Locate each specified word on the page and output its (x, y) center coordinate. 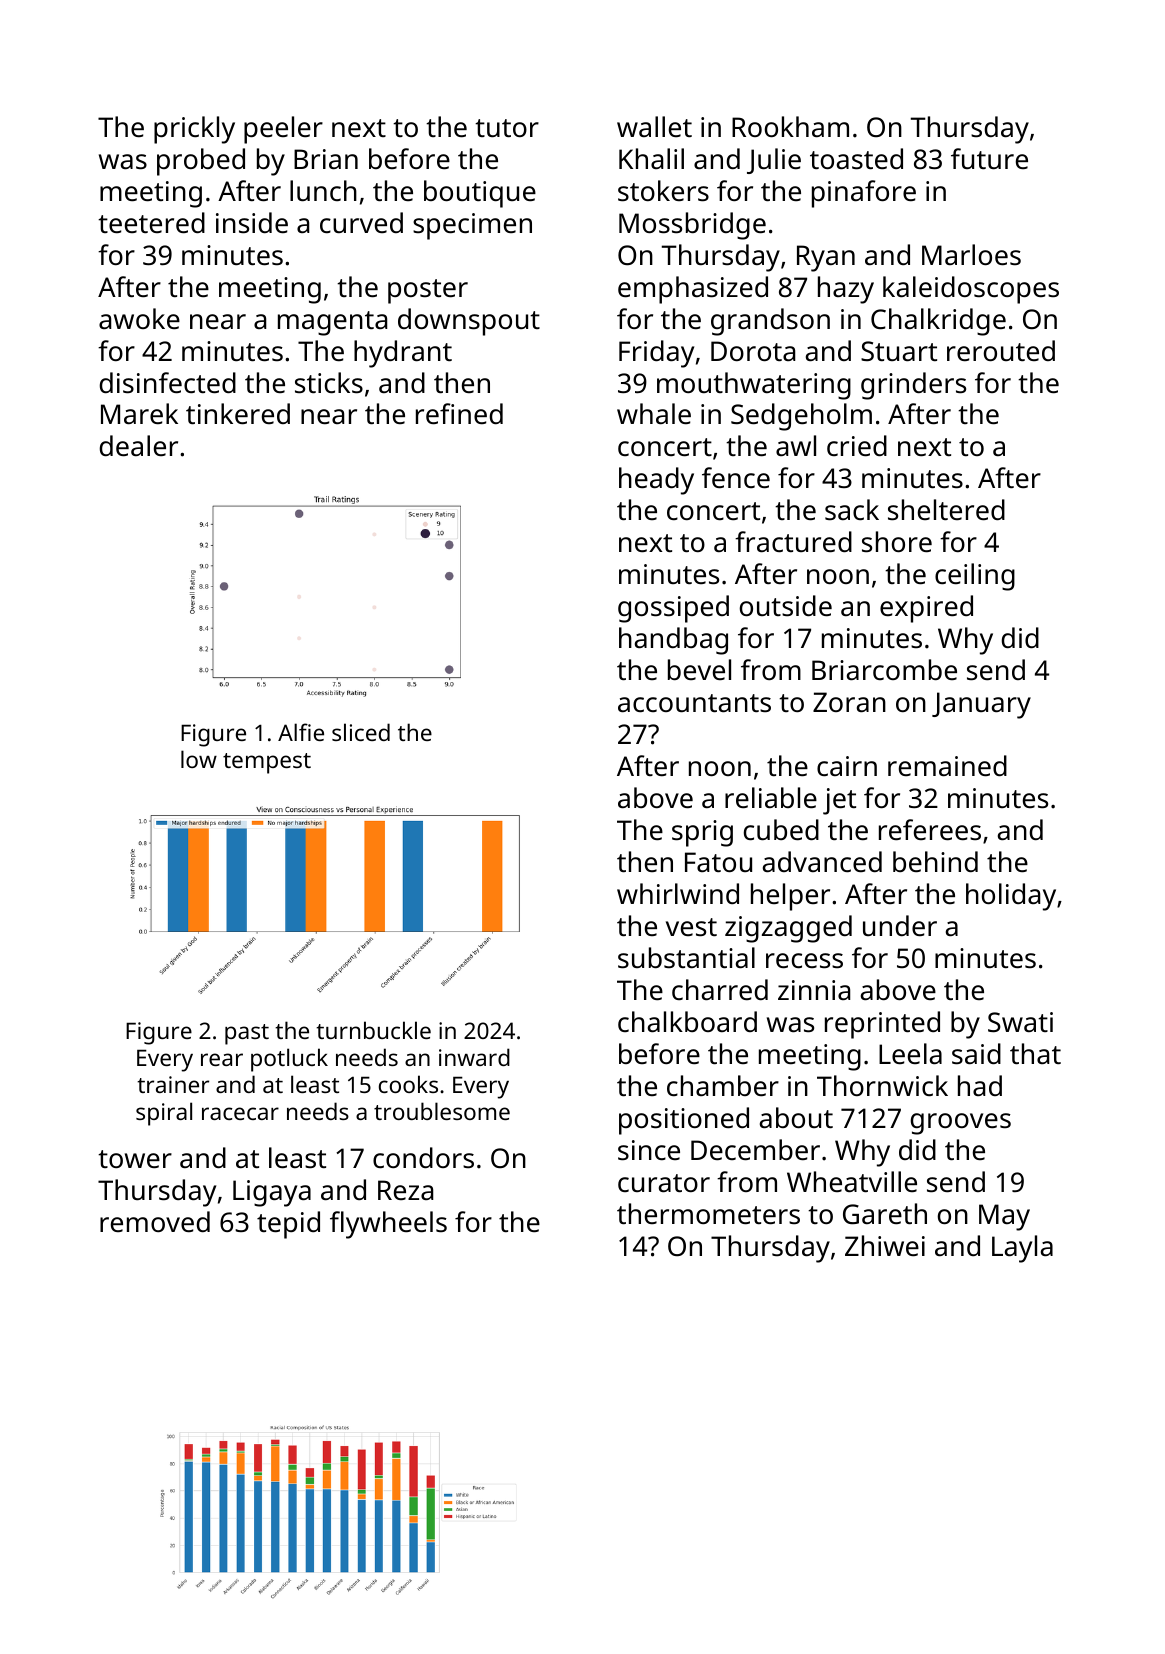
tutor (507, 128)
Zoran (849, 702)
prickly (194, 130)
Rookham (790, 126)
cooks (408, 1084)
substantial (686, 958)
